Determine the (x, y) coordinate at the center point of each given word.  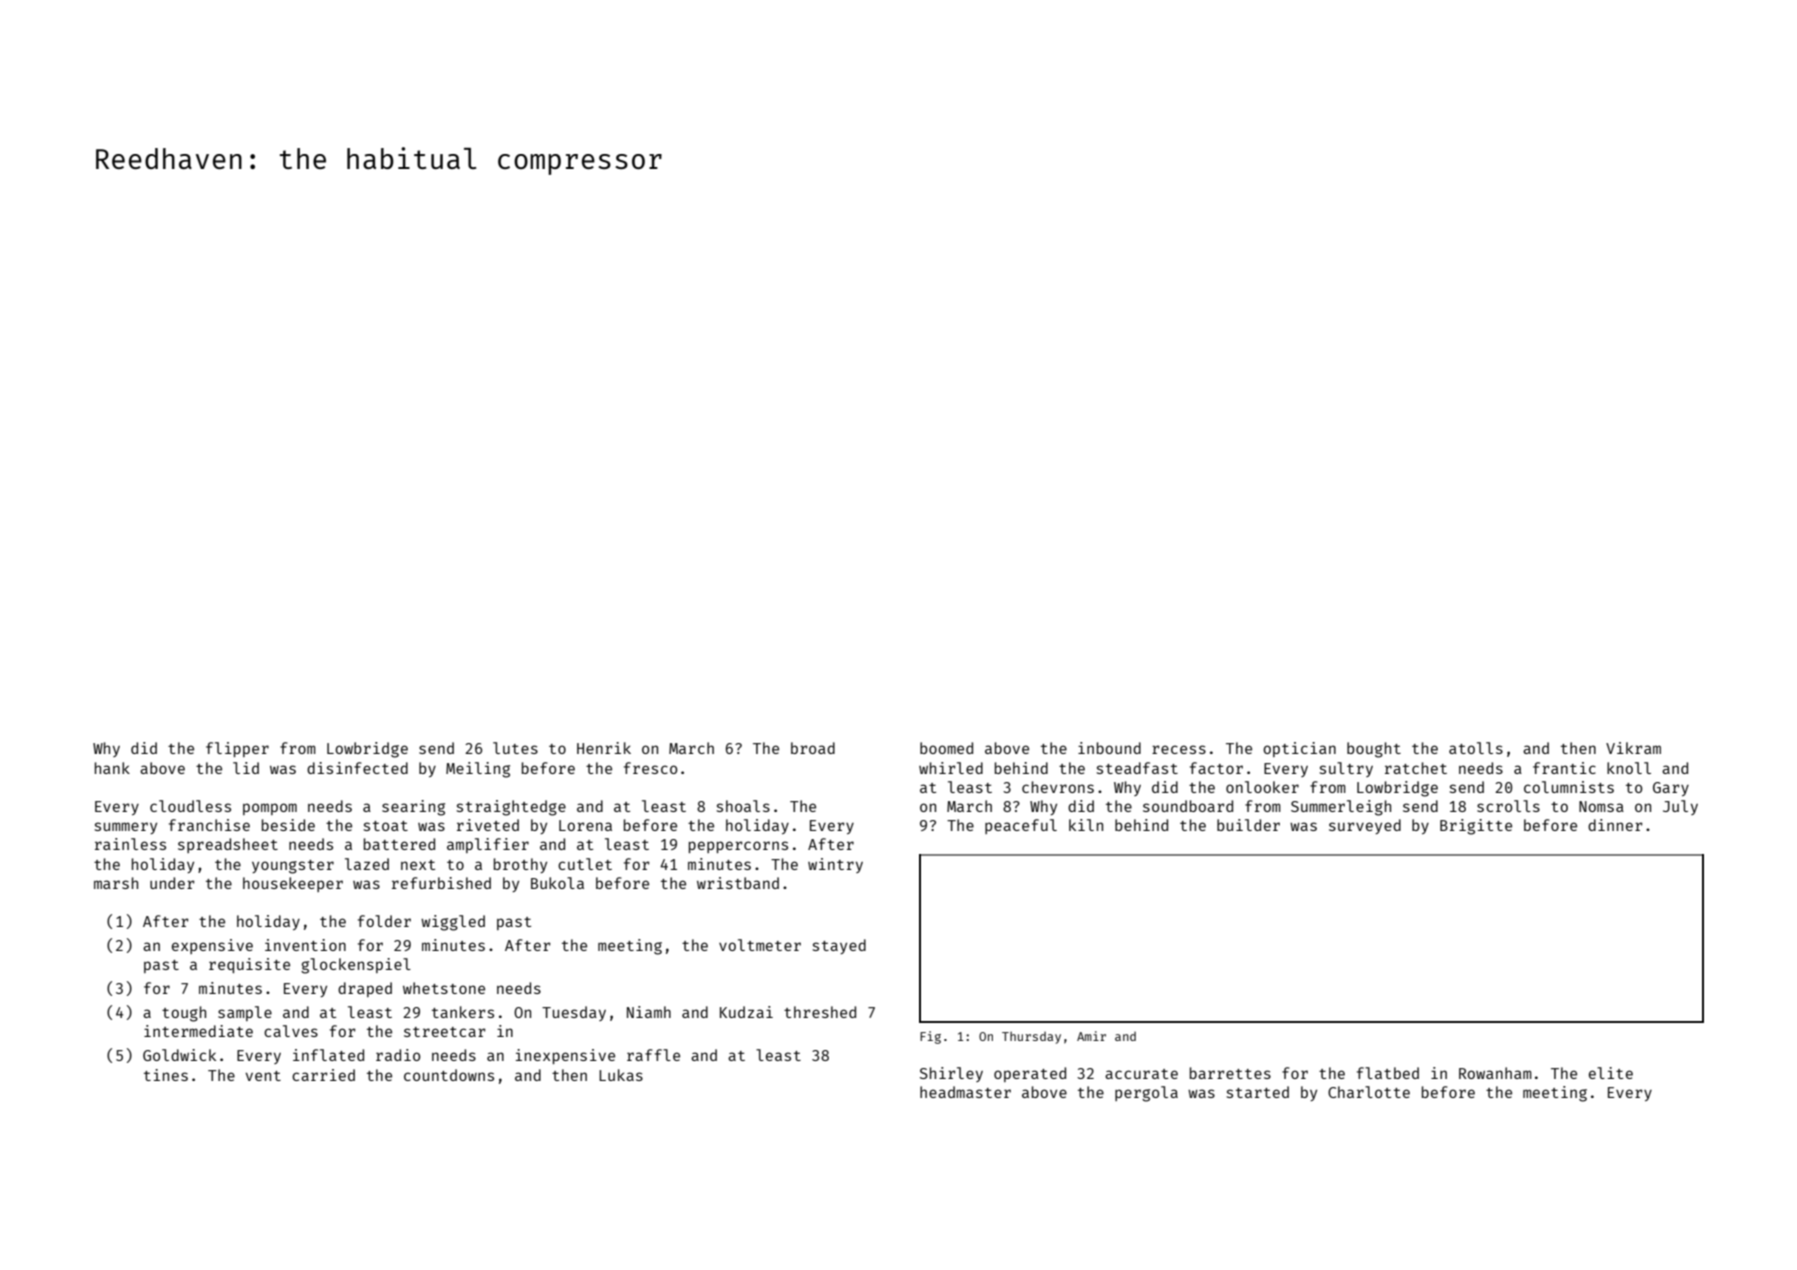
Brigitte (1476, 827)
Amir (1091, 1036)
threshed (820, 1012)
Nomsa (1601, 806)
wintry (835, 865)
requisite (249, 965)
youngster (293, 867)
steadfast (1137, 768)
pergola (1146, 1094)
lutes (515, 748)
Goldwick (179, 1055)
